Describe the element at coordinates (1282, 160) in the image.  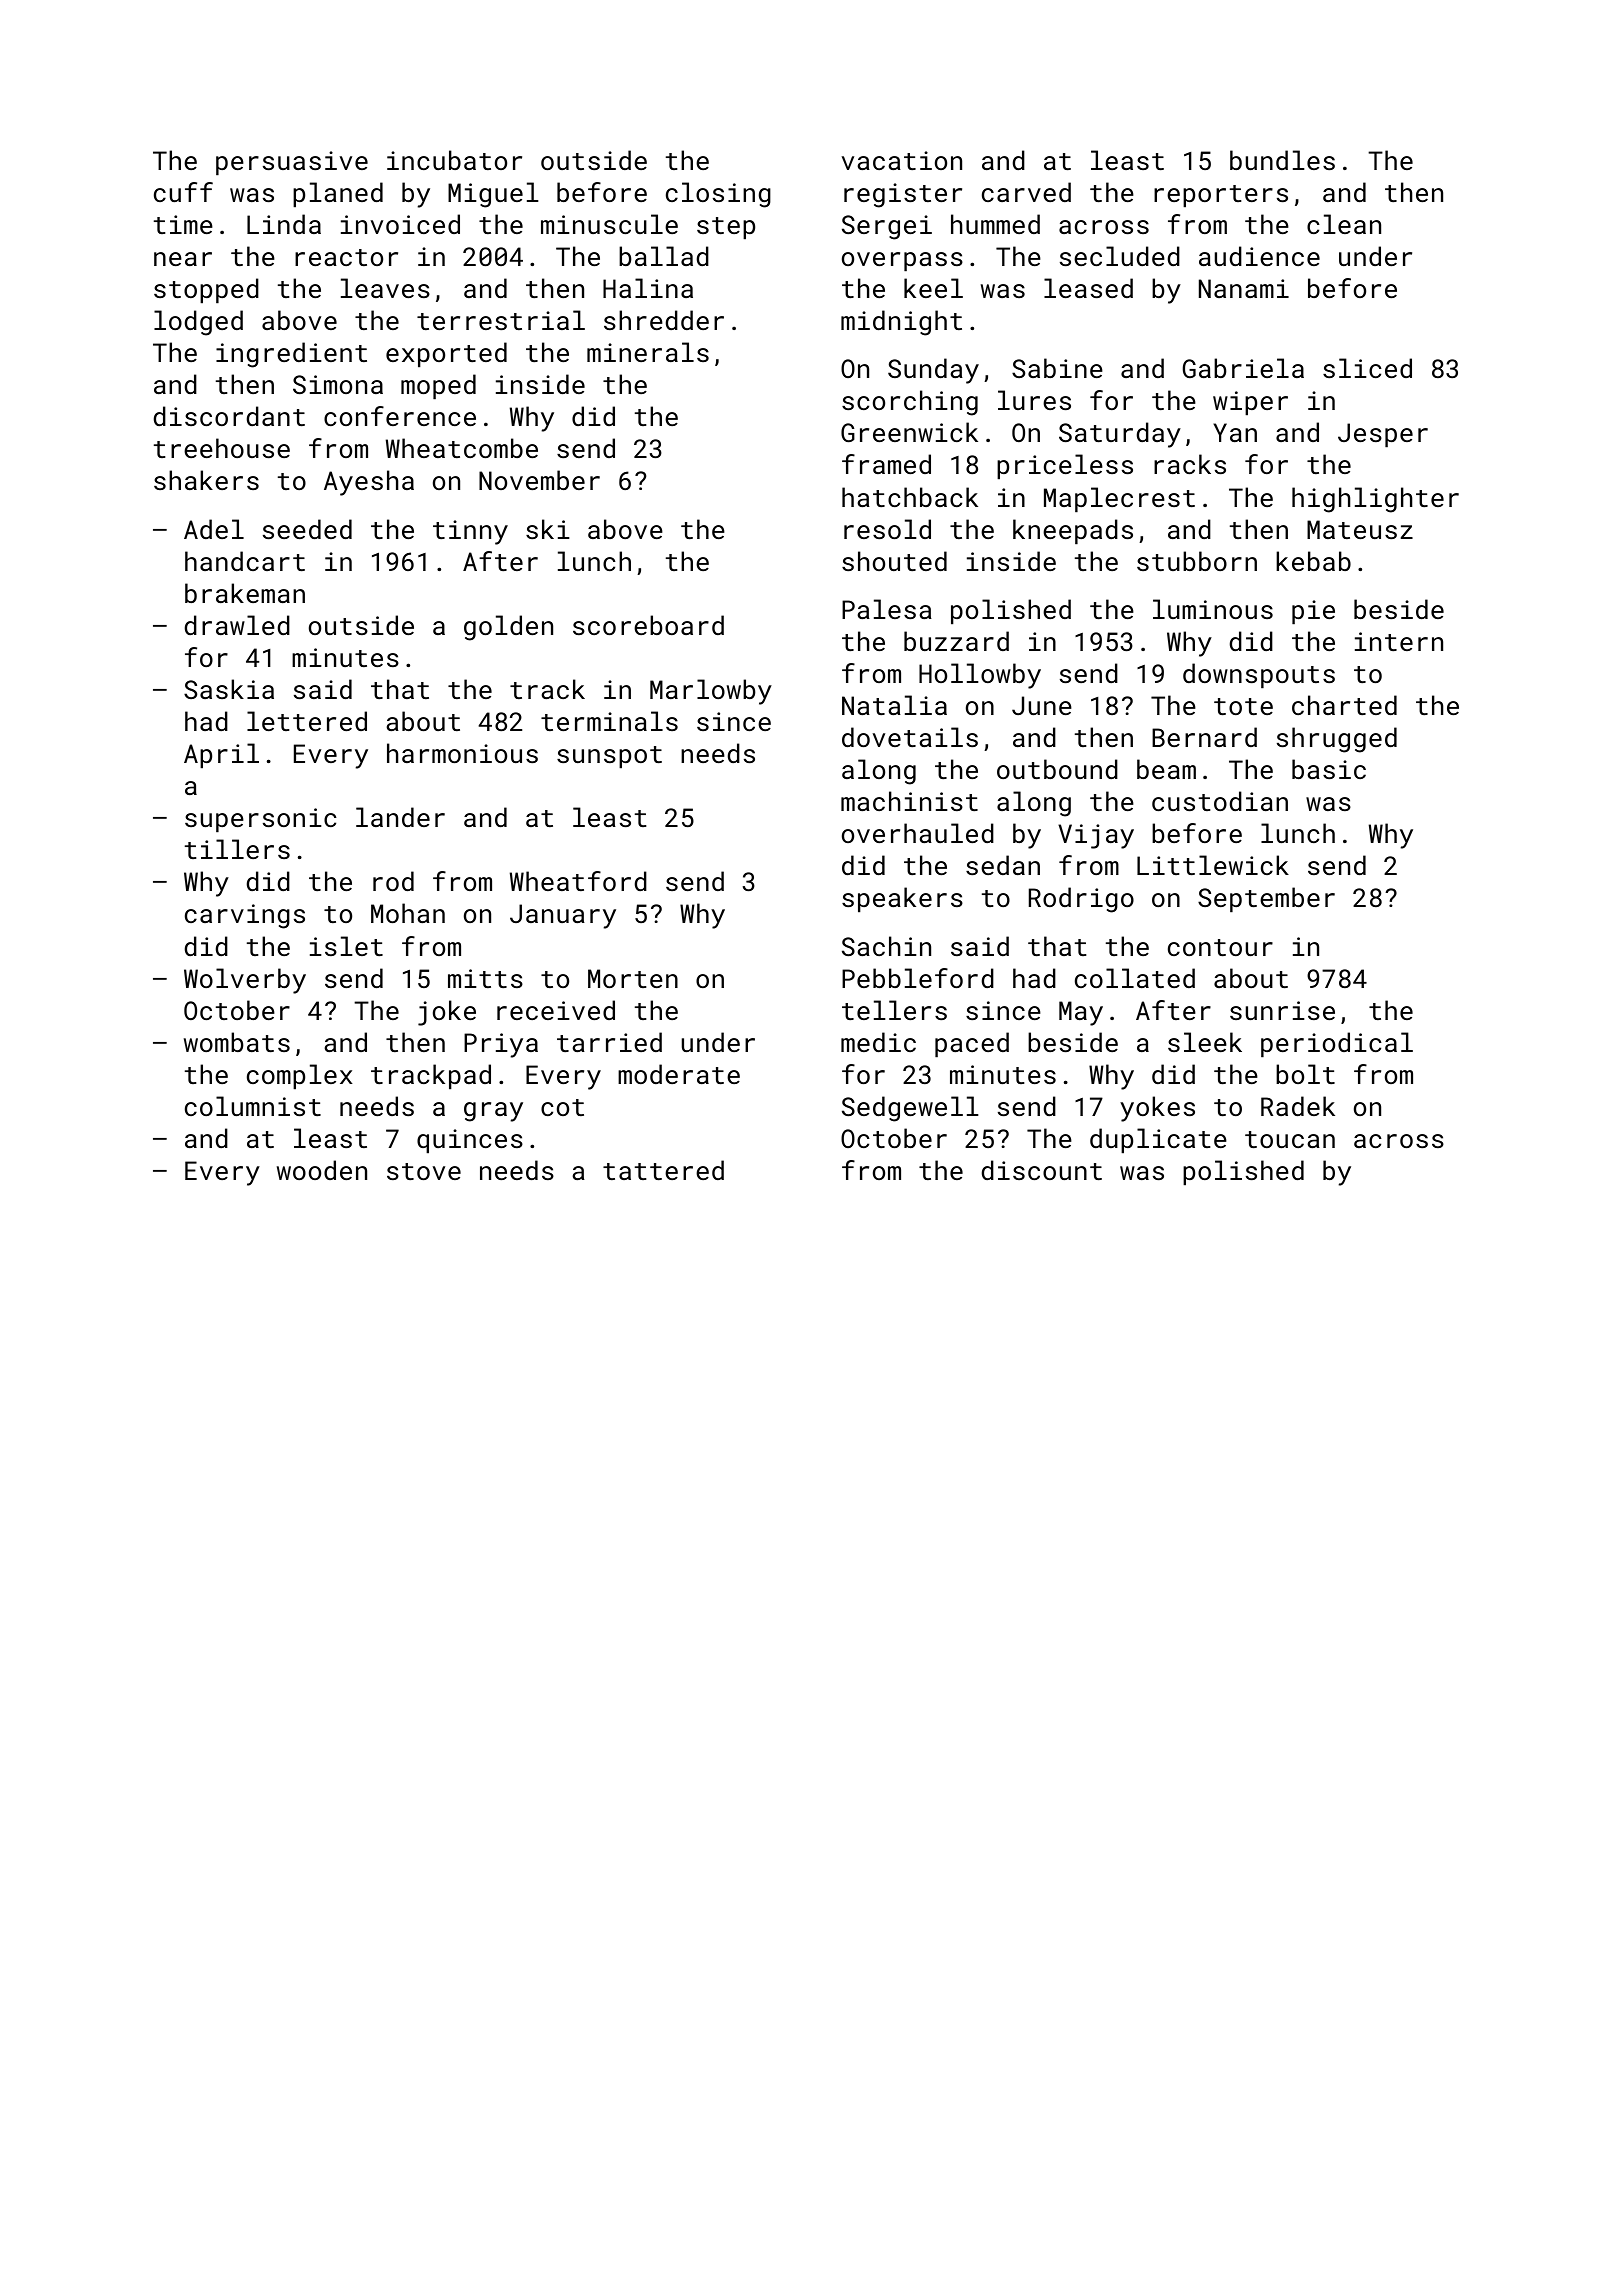
I see `bundles` at that location.
